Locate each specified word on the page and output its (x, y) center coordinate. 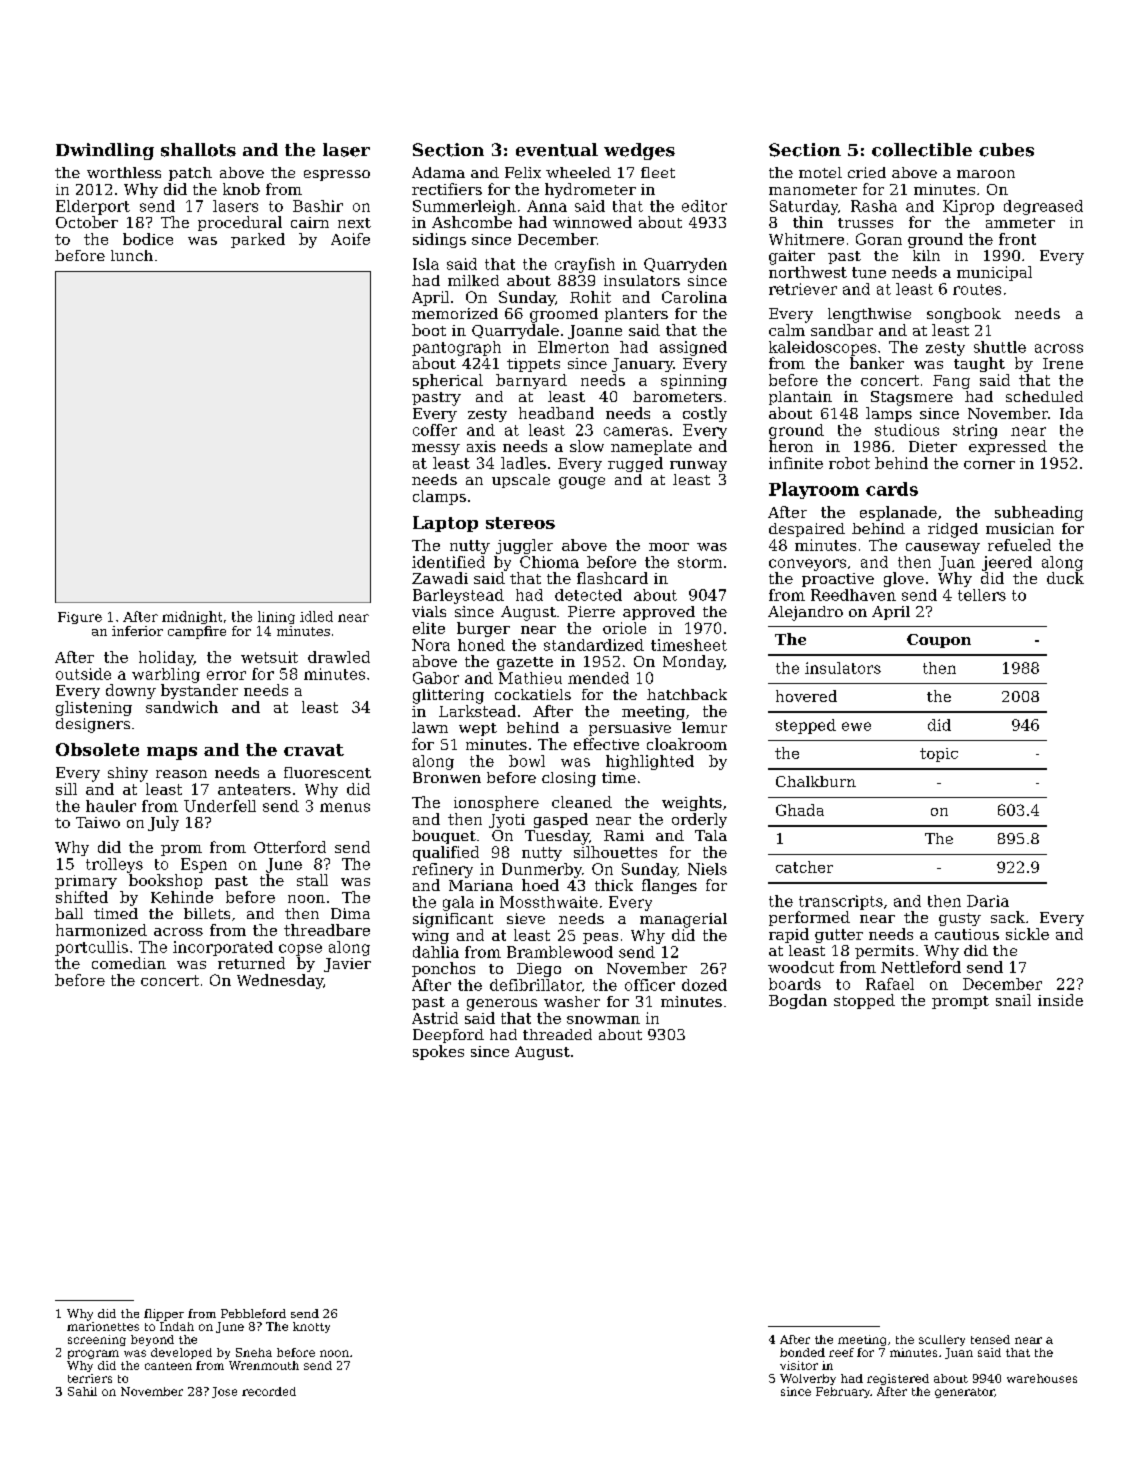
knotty (311, 1327)
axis (481, 446)
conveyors (807, 565)
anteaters (254, 789)
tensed (990, 1339)
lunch (132, 255)
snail (1013, 1000)
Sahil (82, 1391)
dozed (704, 985)
